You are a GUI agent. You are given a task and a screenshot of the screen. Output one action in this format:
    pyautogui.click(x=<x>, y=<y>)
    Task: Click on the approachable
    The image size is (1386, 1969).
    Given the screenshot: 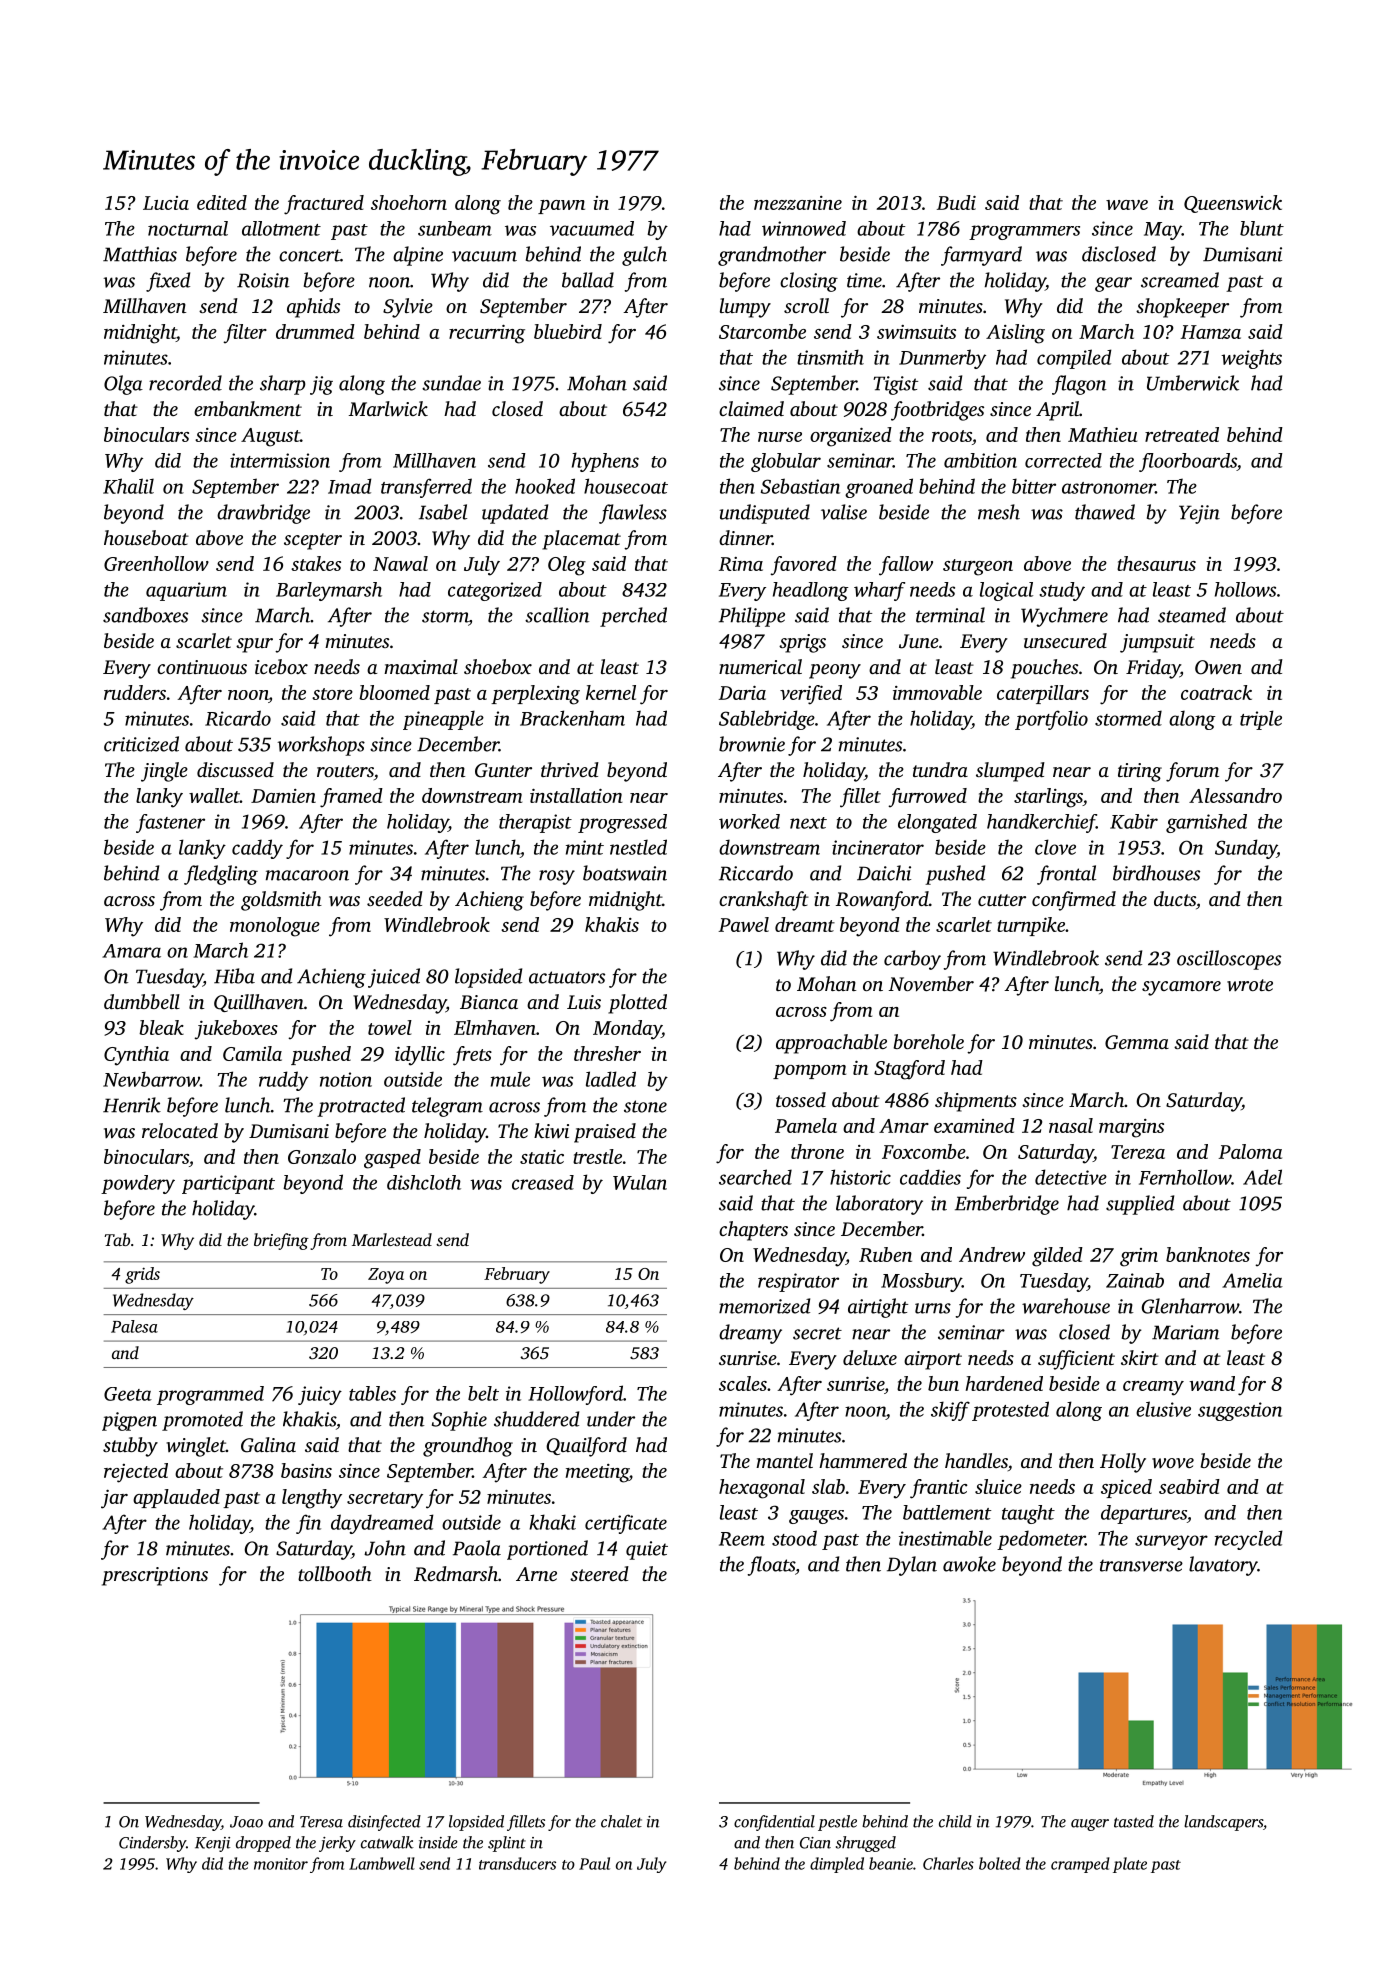 What is the action you would take?
    pyautogui.click(x=831, y=1044)
